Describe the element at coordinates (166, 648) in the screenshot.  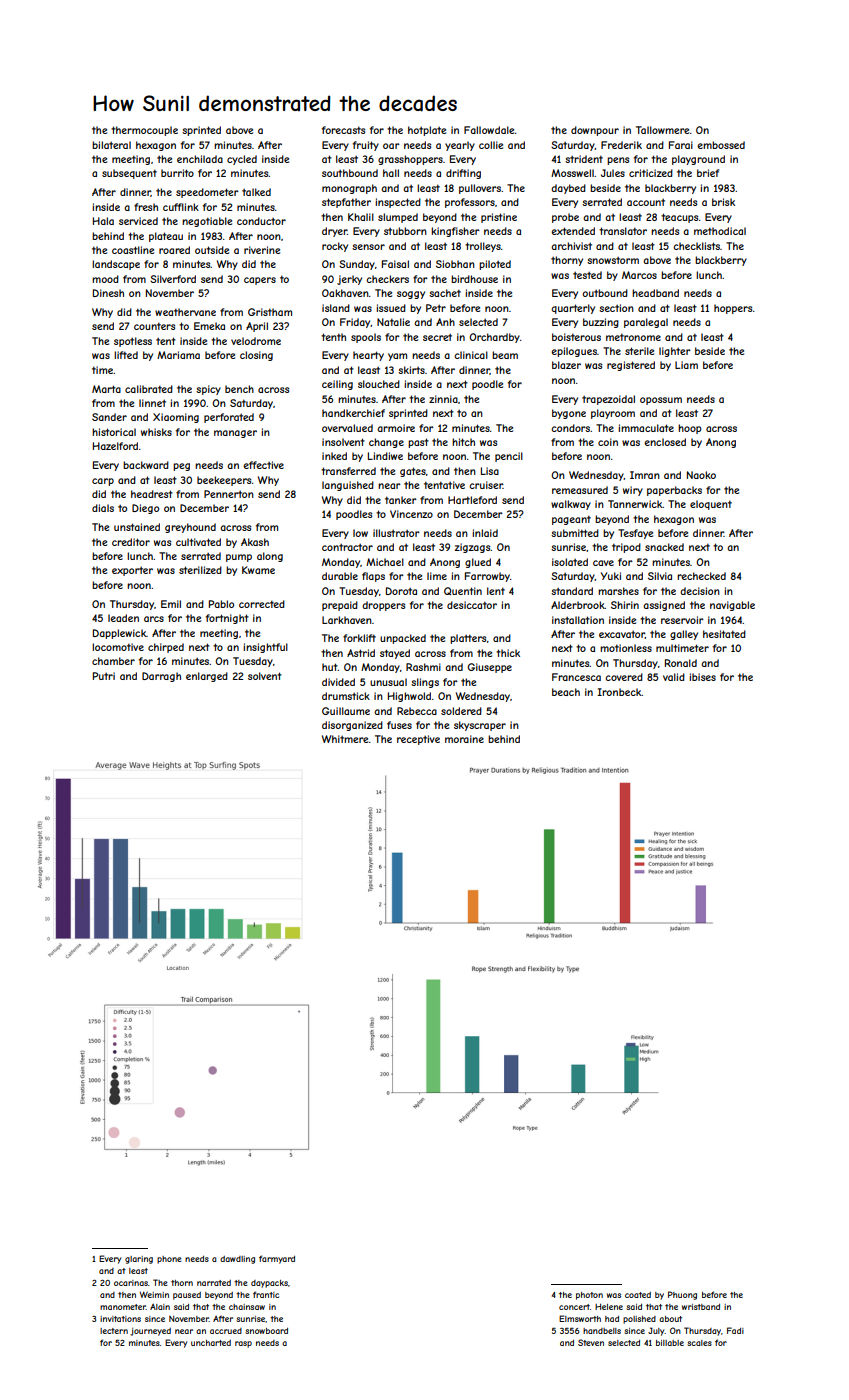
I see `chirped` at that location.
